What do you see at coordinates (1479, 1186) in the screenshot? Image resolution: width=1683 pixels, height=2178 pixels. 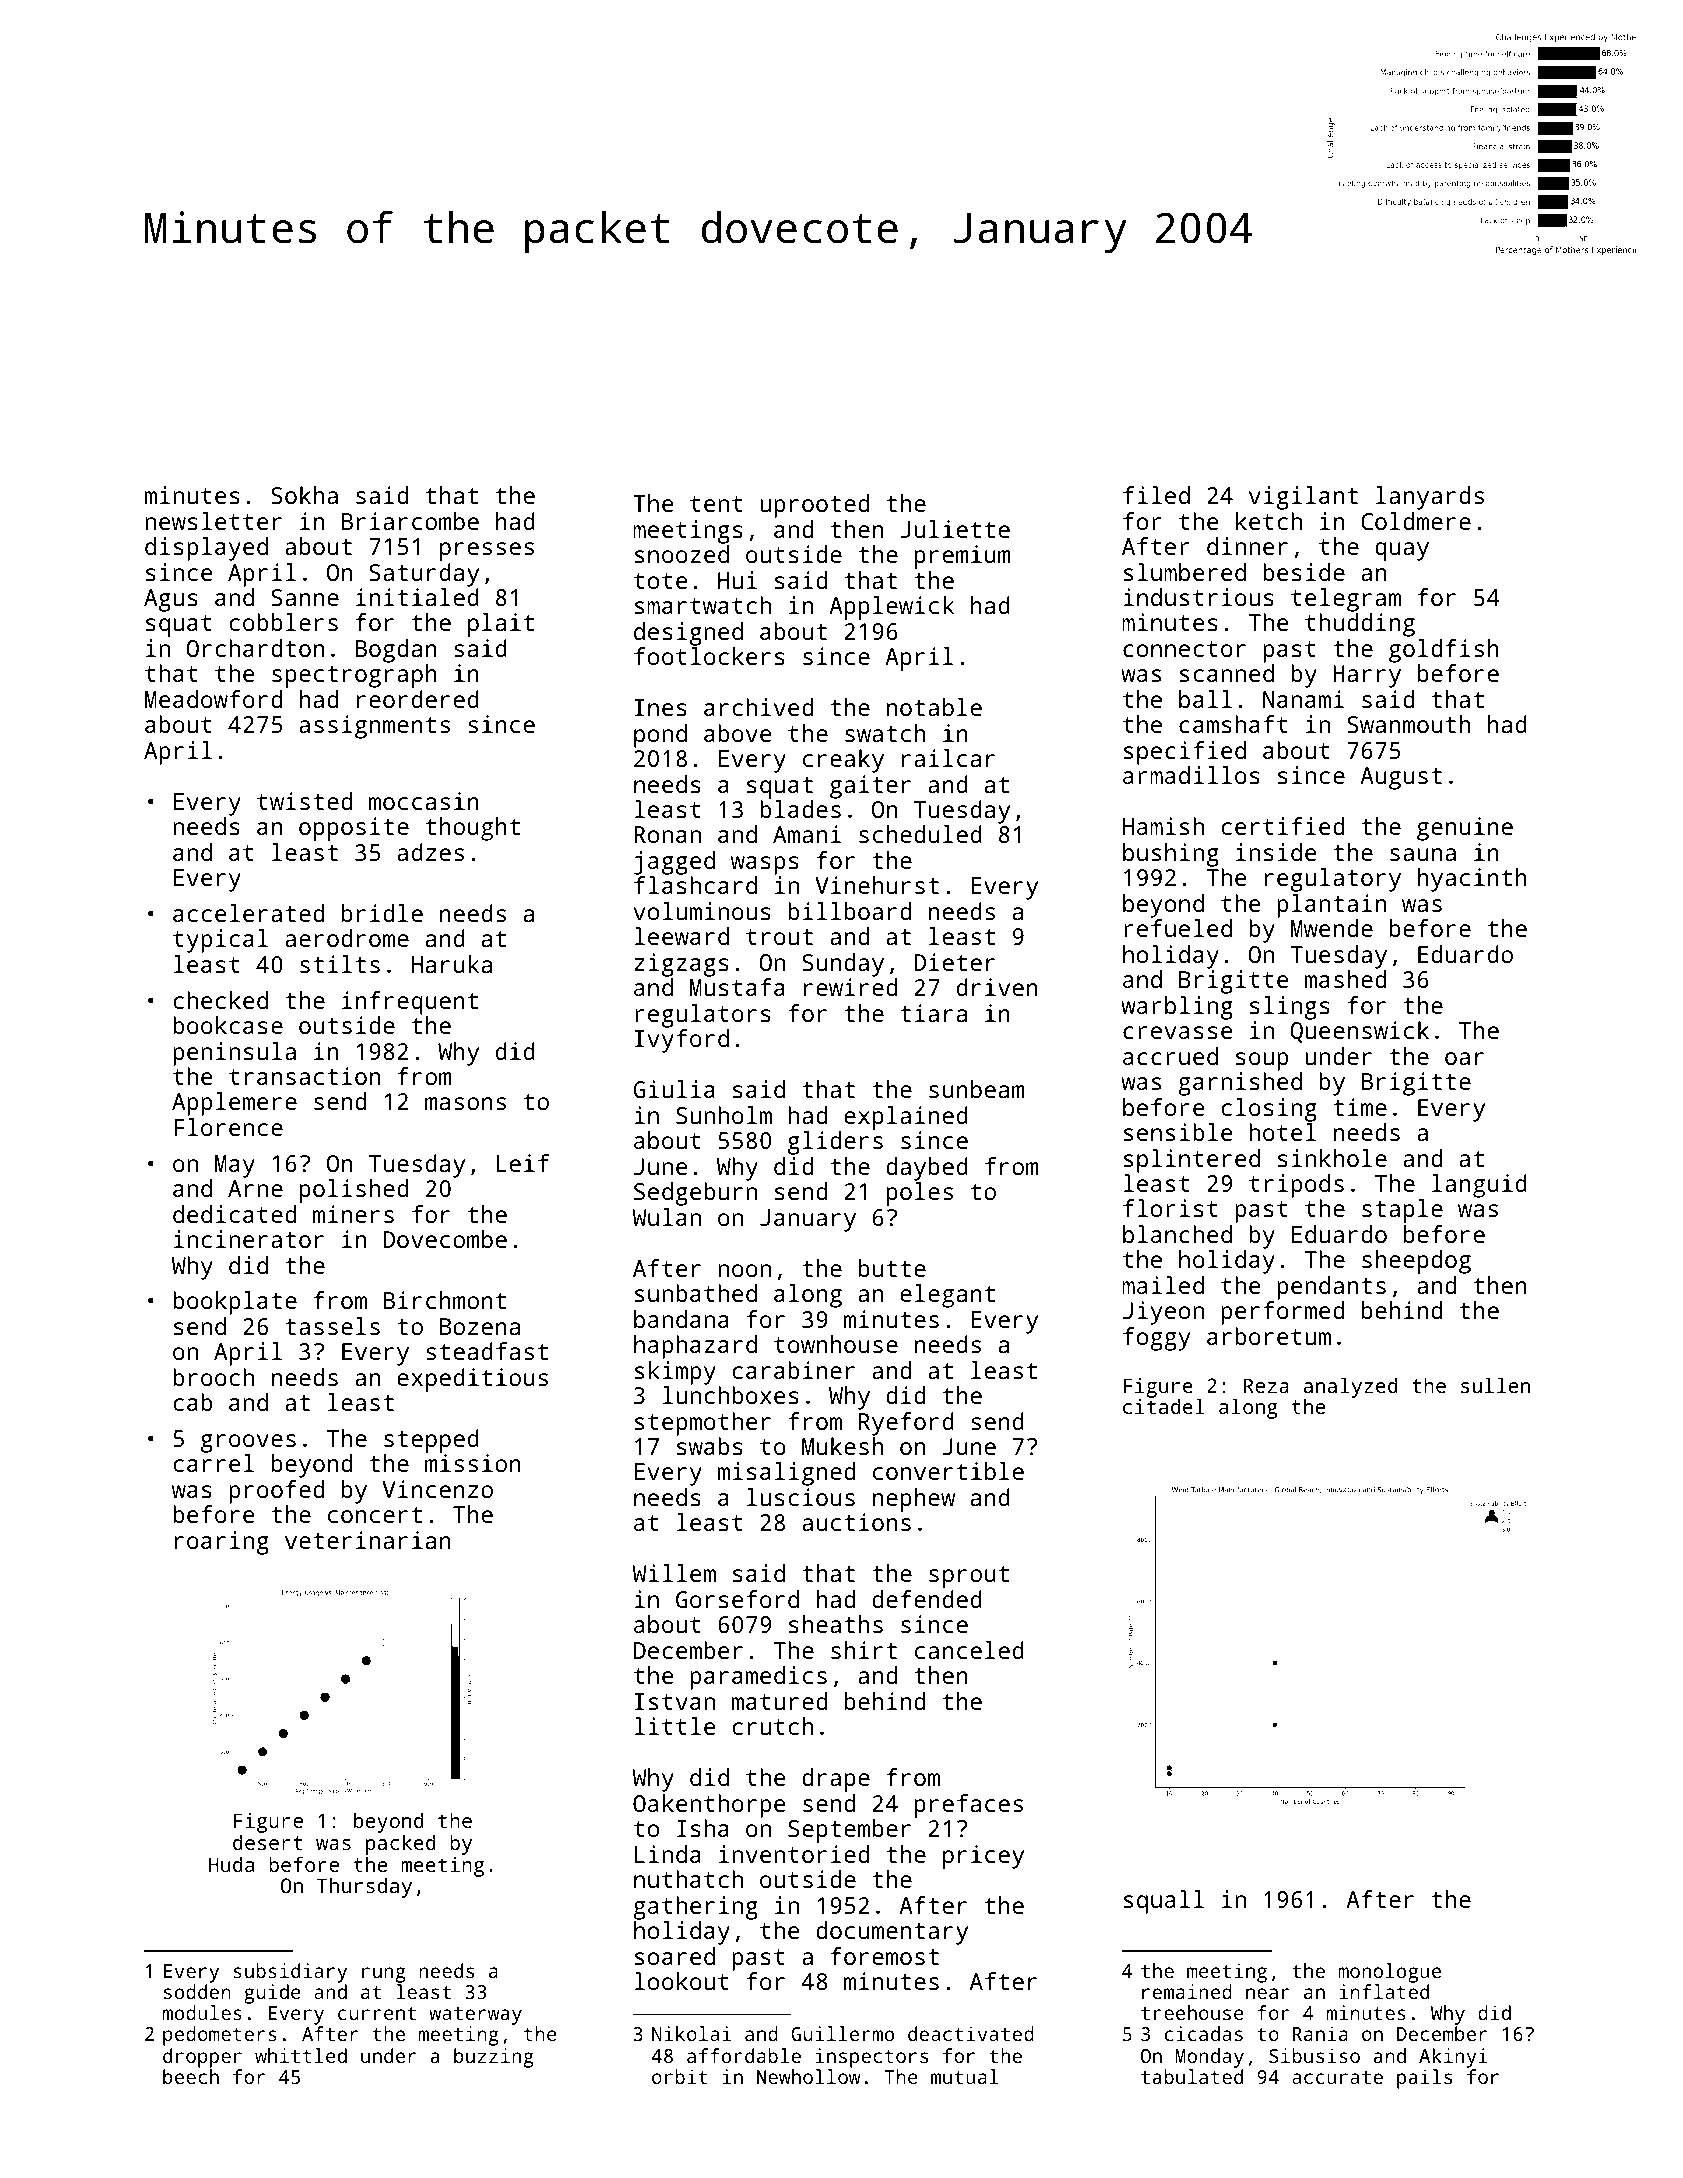 I see `languid` at bounding box center [1479, 1186].
